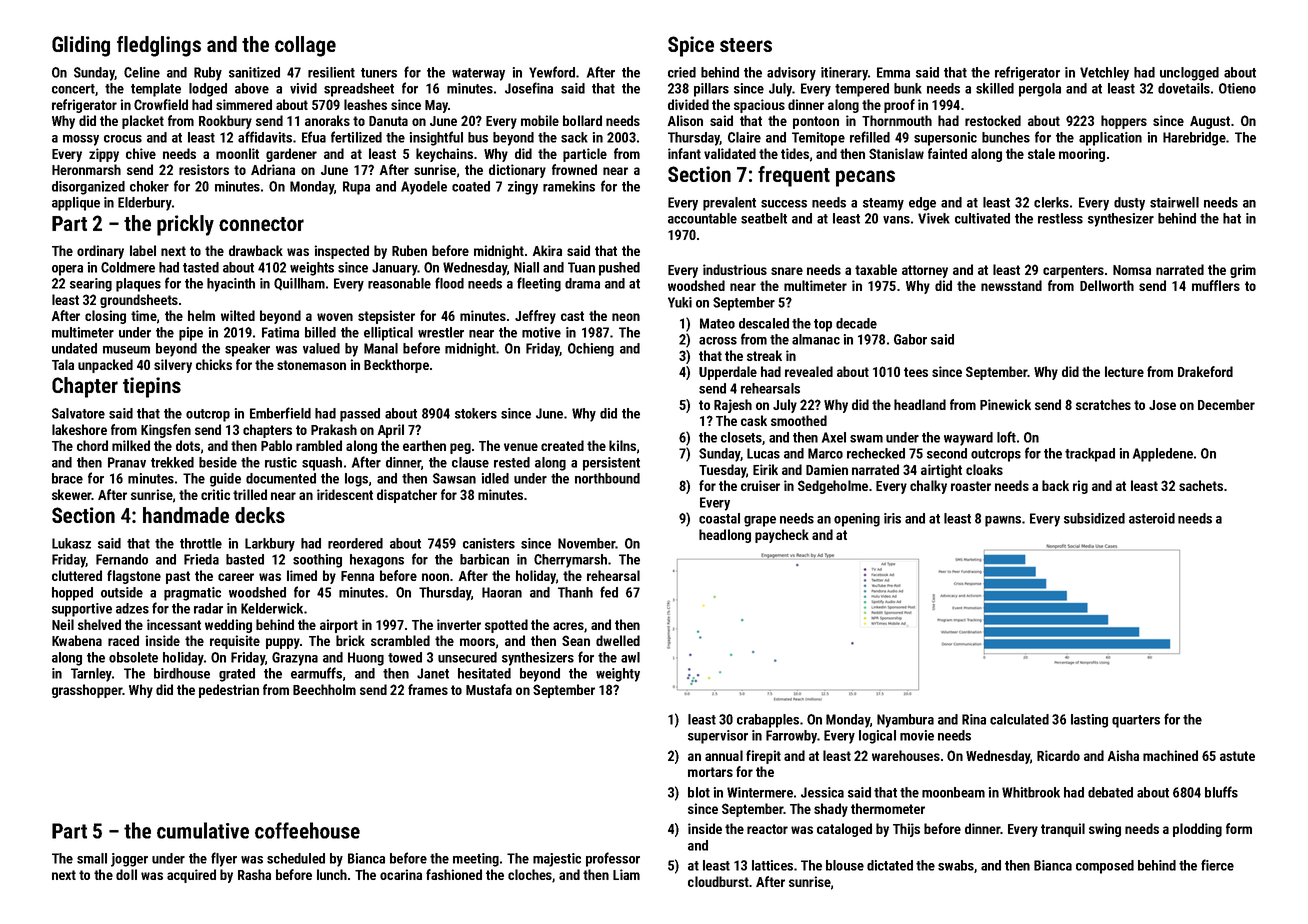  What do you see at coordinates (1124, 122) in the screenshot?
I see `hoppers` at bounding box center [1124, 122].
